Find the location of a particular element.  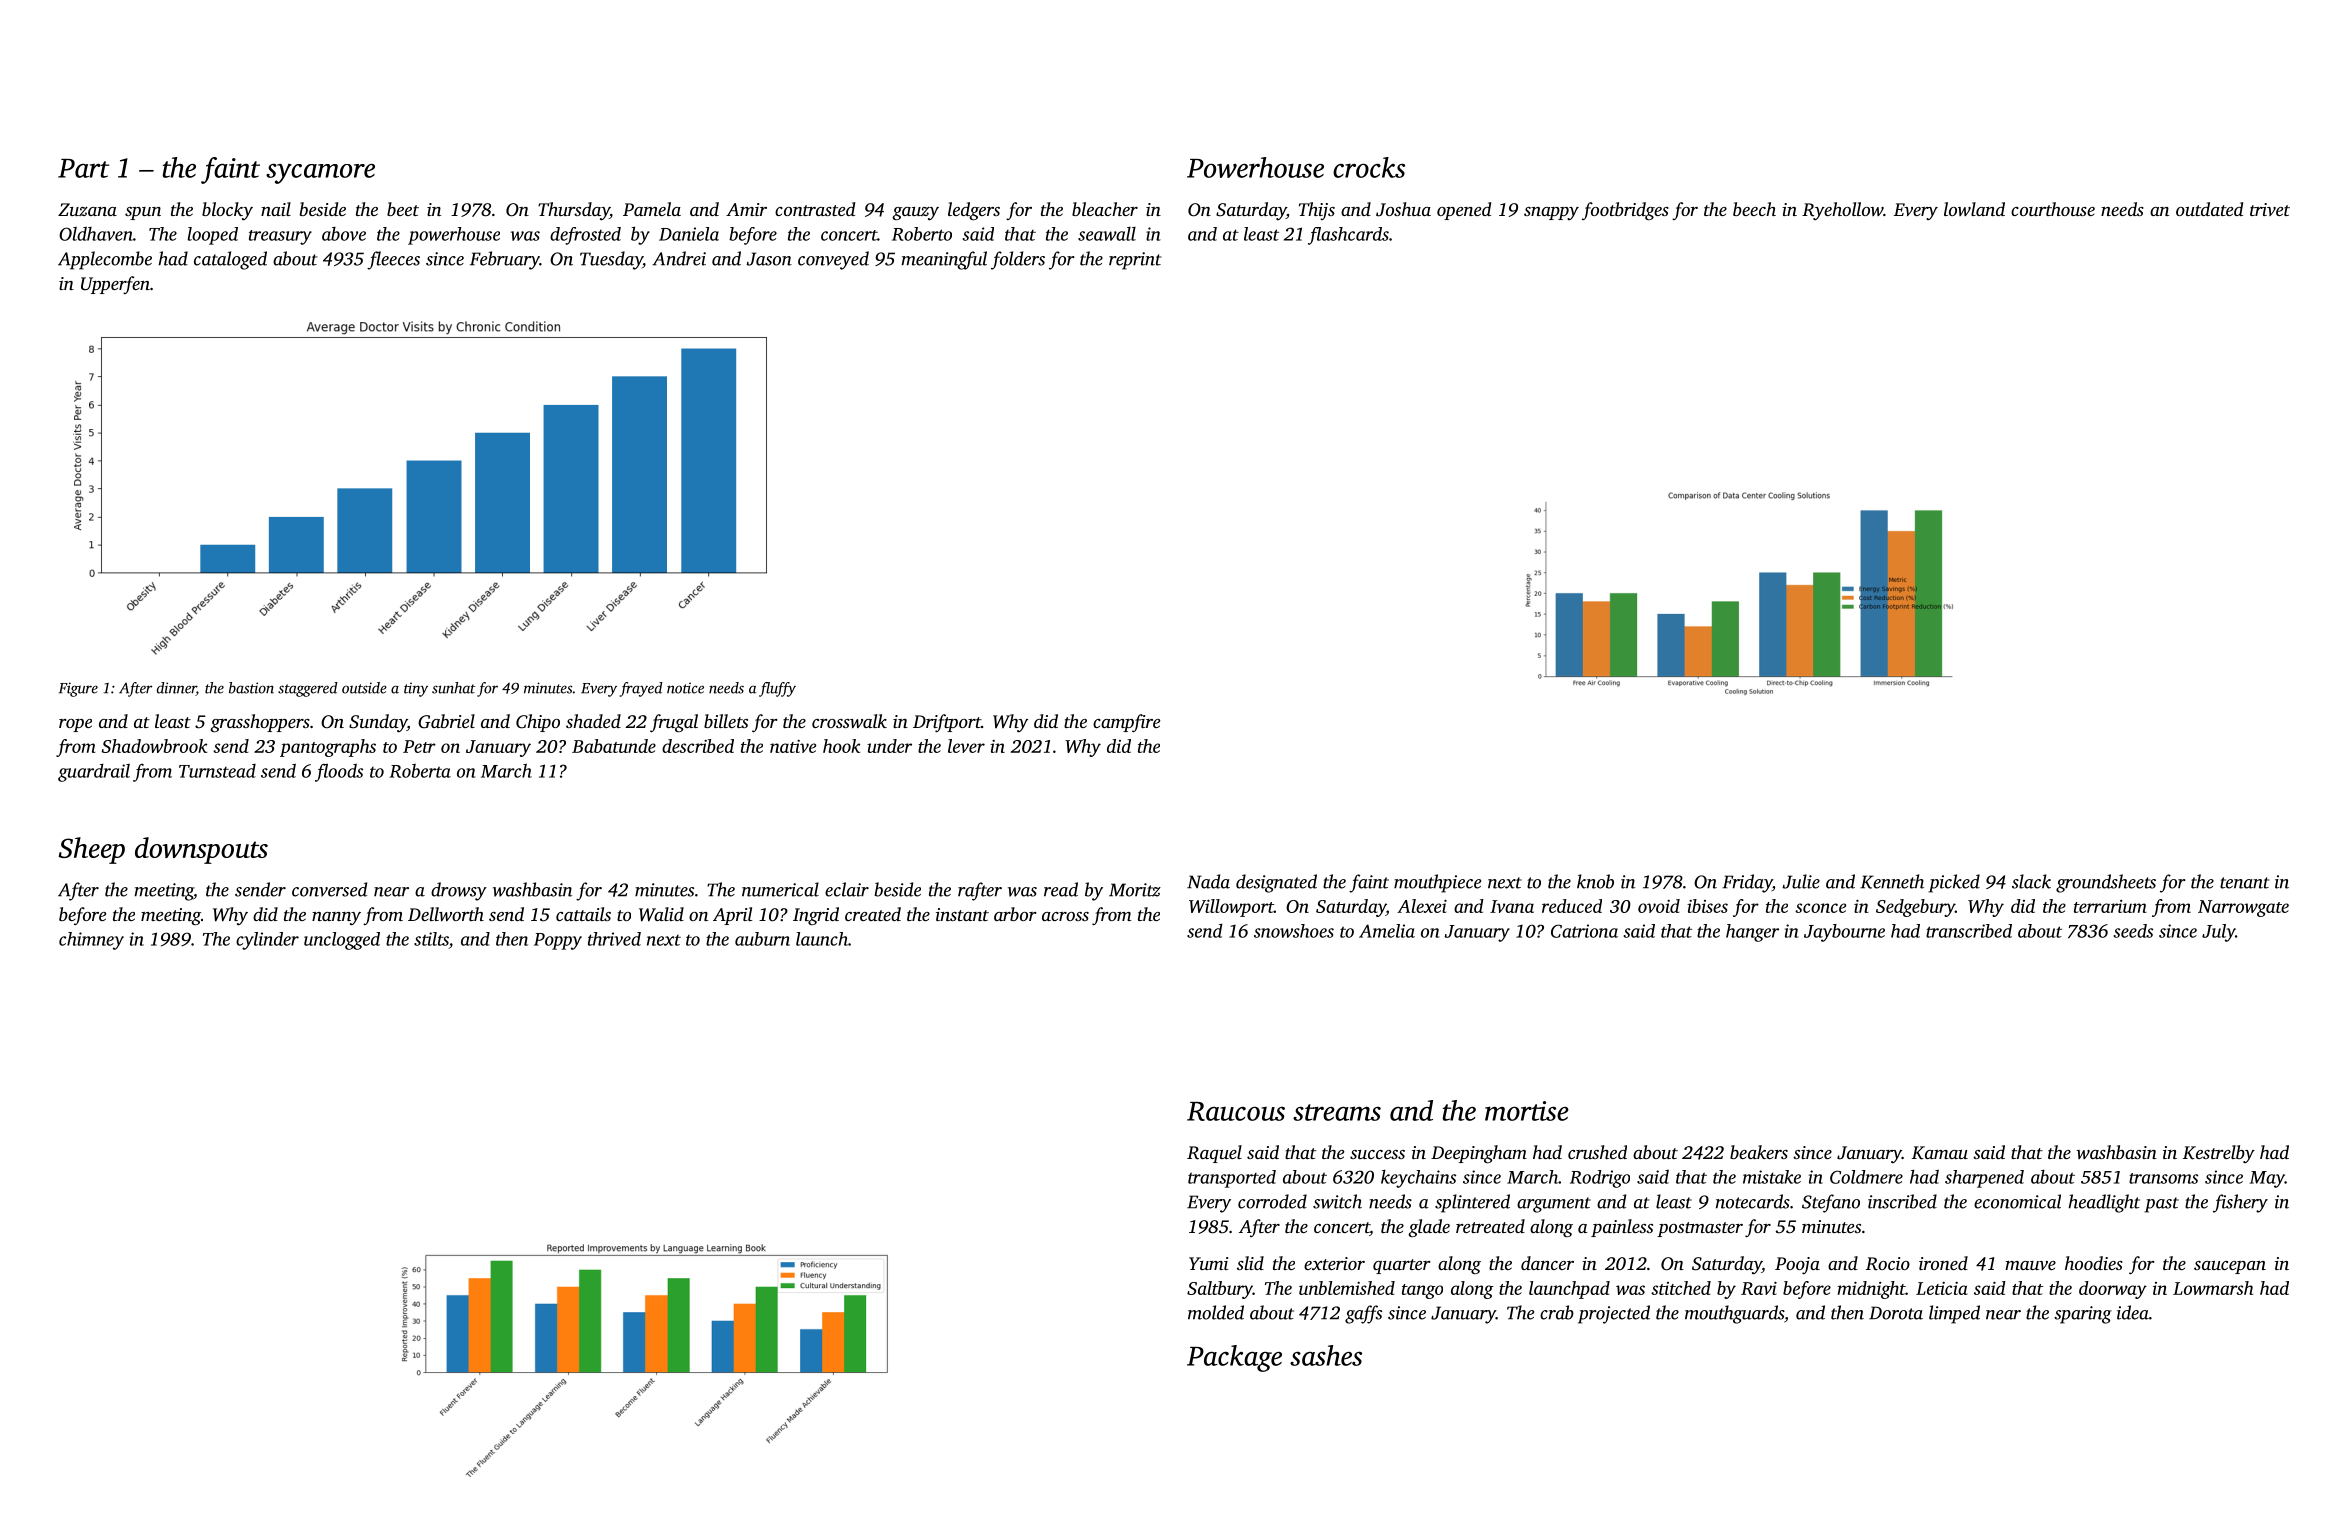

mortise is located at coordinates (1527, 1111).
